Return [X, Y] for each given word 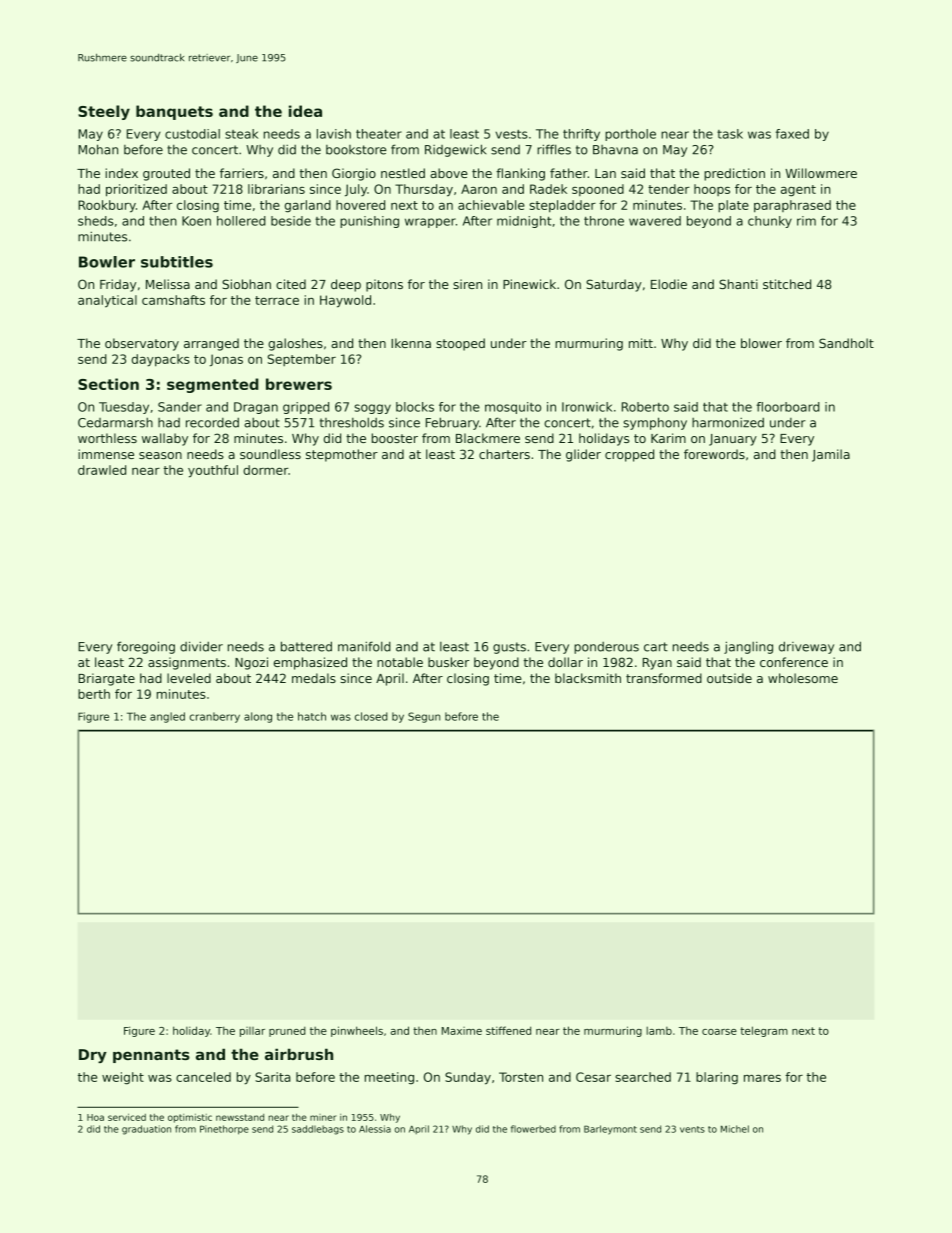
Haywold [345, 301]
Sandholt [846, 343]
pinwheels [357, 1031]
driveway [806, 647]
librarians [276, 189]
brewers [299, 384]
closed [371, 716]
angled [167, 717]
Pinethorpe [224, 1130]
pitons [384, 285]
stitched [787, 284]
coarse [719, 1032]
